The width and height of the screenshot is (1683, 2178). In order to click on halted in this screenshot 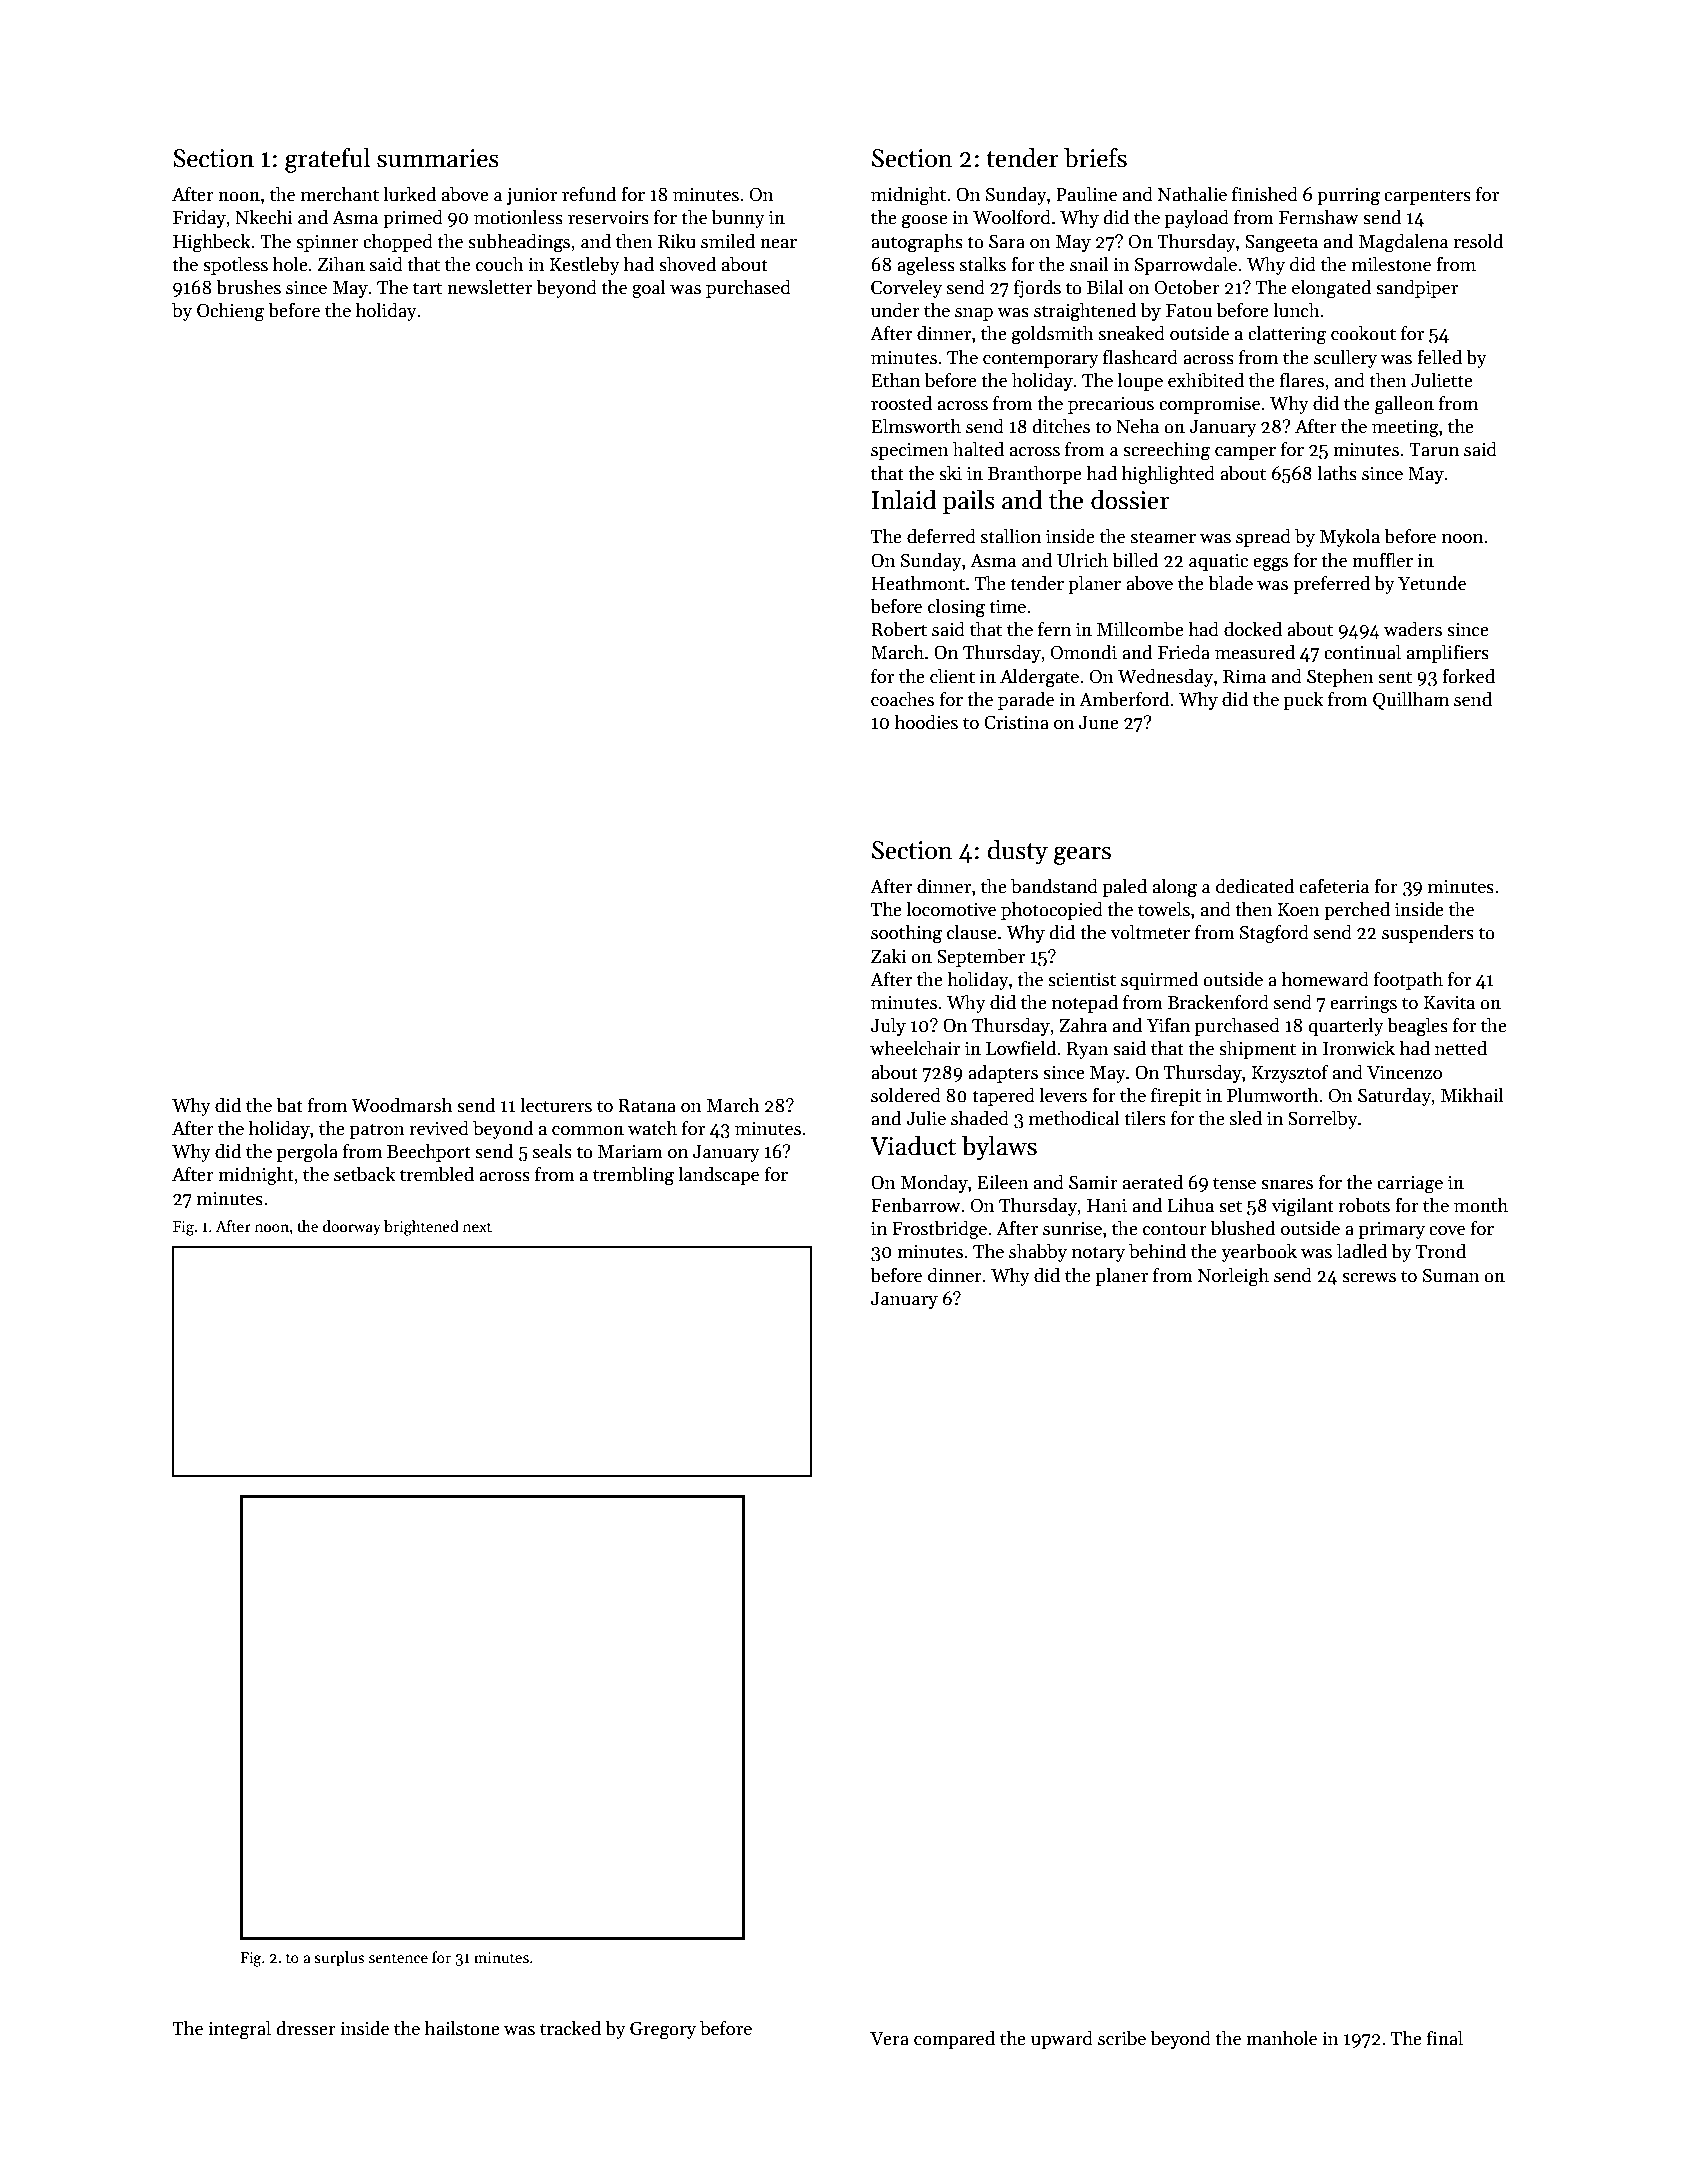, I will do `click(978, 449)`.
